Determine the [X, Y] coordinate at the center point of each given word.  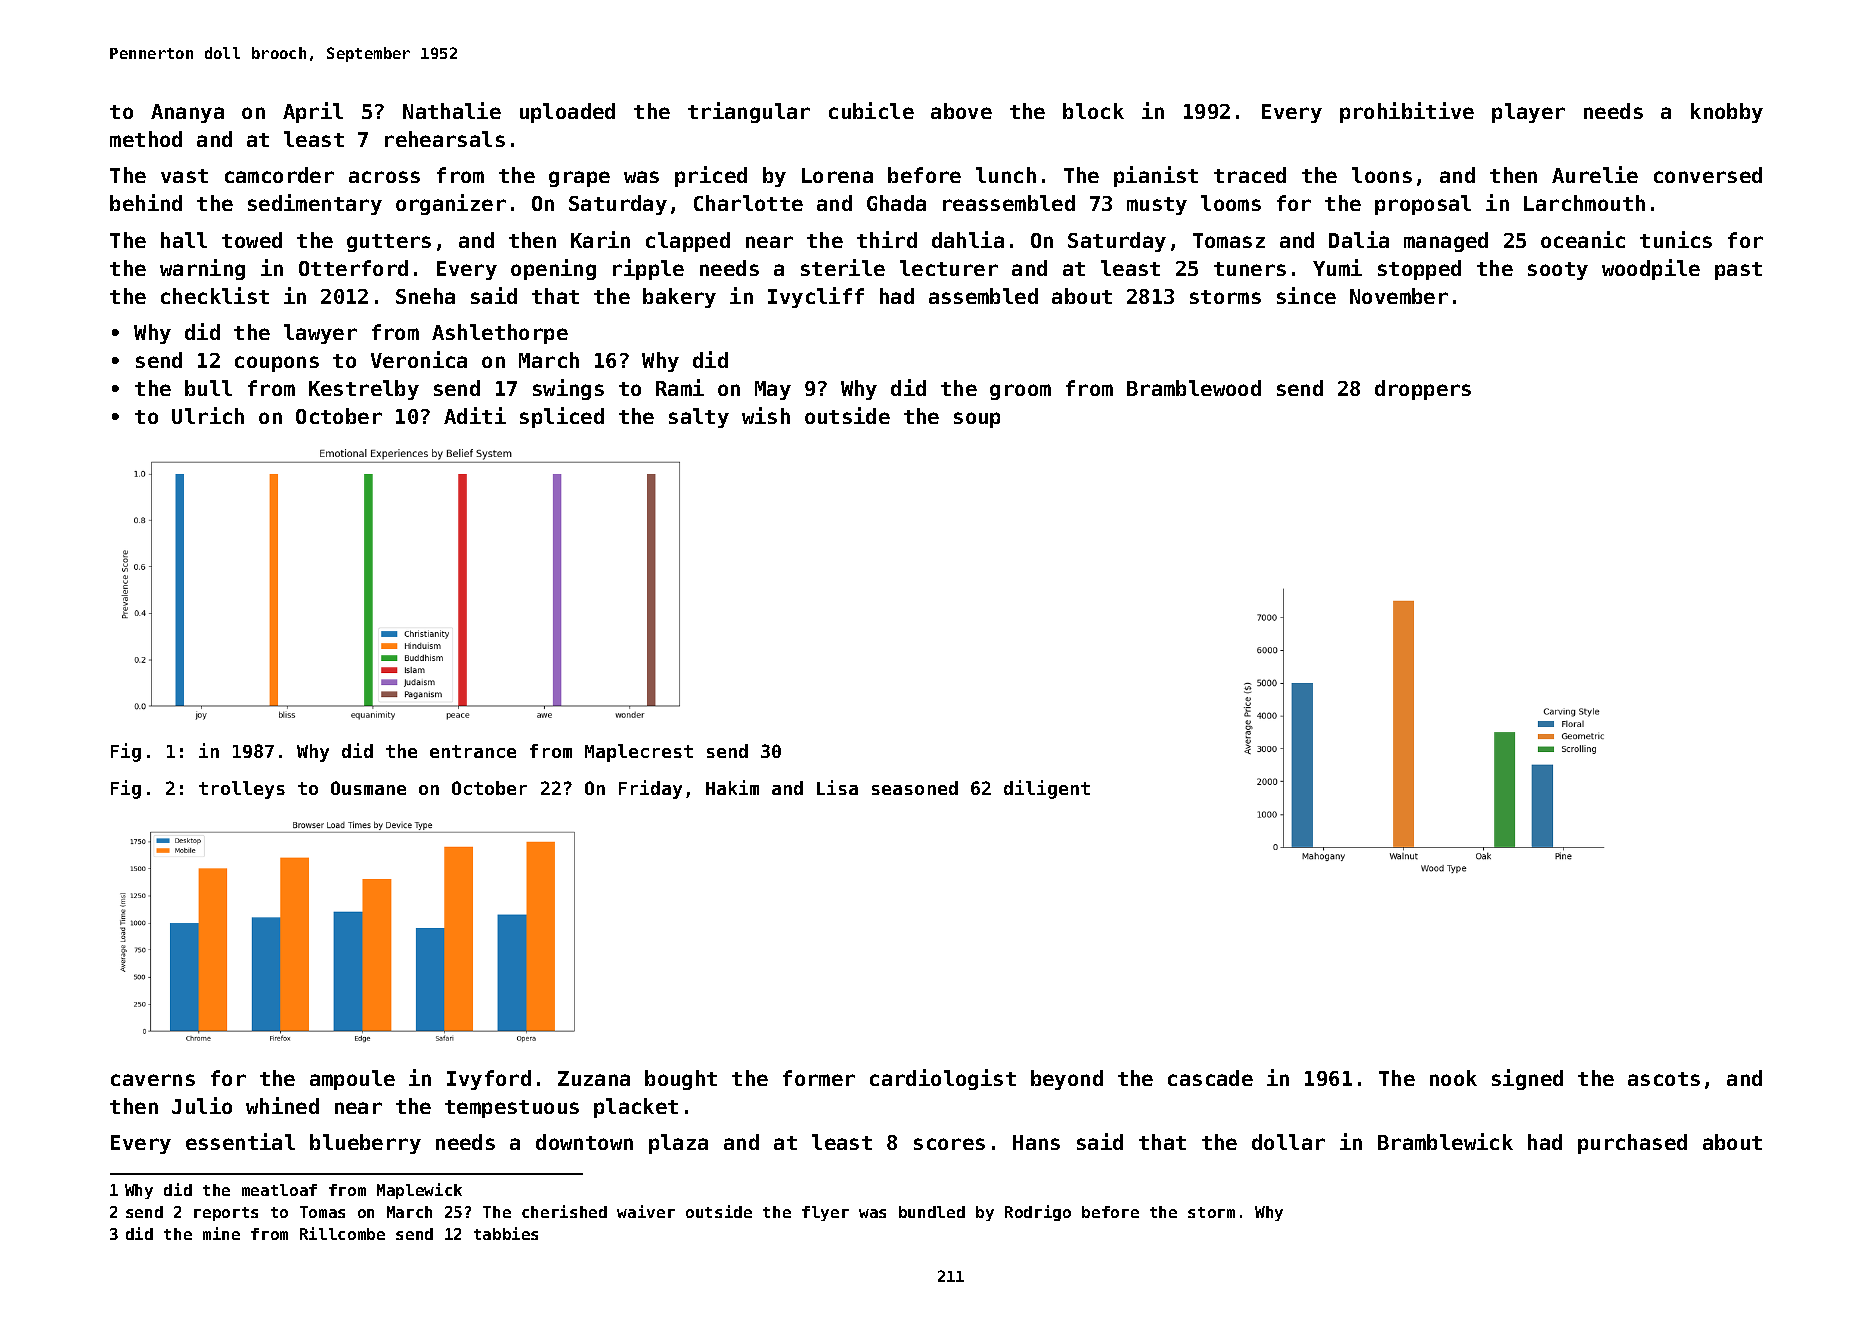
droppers [1423, 390]
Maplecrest [639, 753]
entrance [473, 751]
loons [1382, 175]
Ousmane [368, 788]
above [961, 111]
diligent [1047, 789]
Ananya [187, 113]
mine [221, 1233]
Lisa [837, 787]
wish [766, 415]
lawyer [320, 334]
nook [1453, 1078]
